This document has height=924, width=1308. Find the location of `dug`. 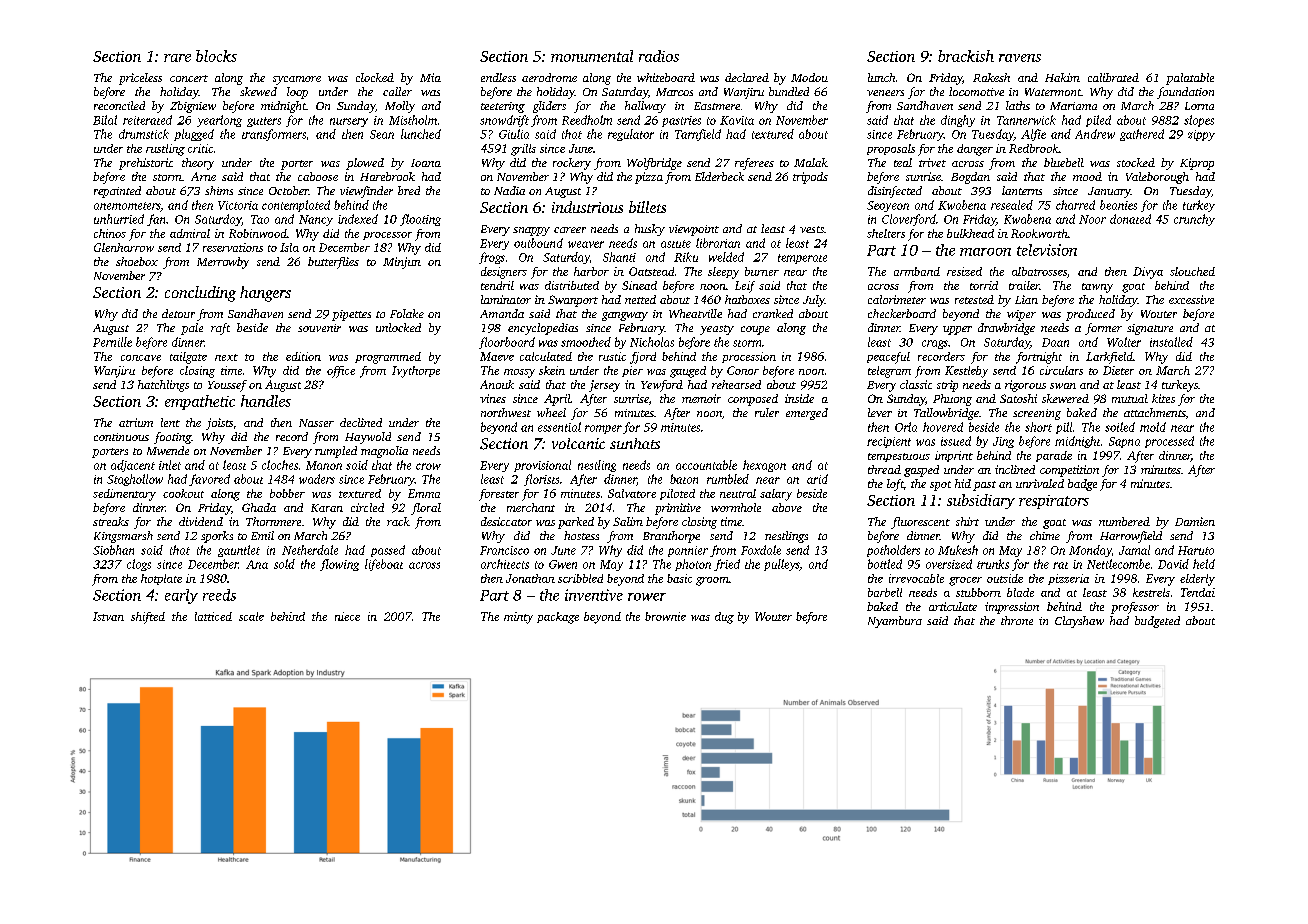

dug is located at coordinates (724, 618).
